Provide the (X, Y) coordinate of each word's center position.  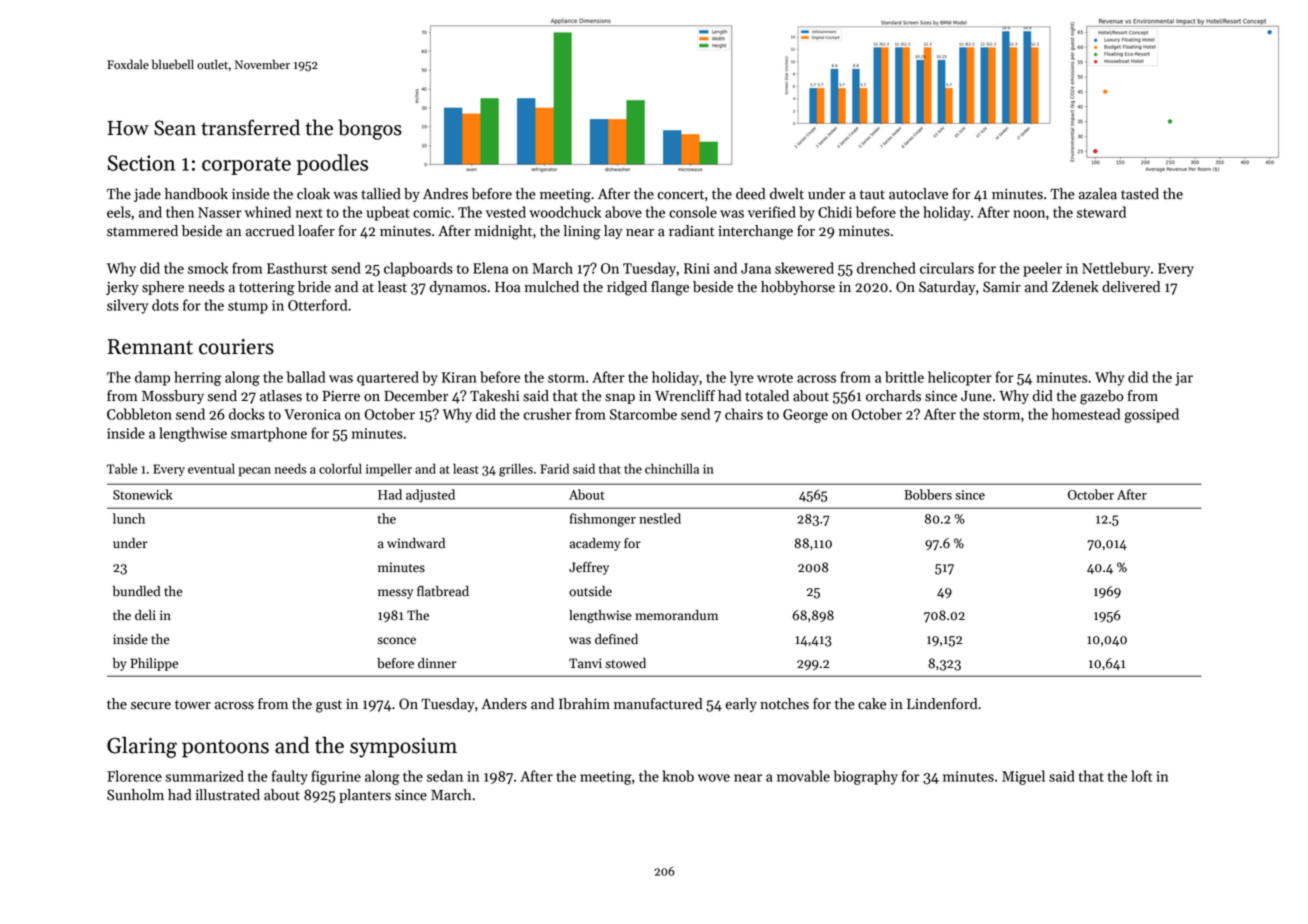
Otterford (317, 305)
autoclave (918, 194)
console (693, 212)
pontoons (225, 749)
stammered (142, 231)
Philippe (154, 664)
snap (620, 399)
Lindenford (942, 704)
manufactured (658, 704)
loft (1141, 776)
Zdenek (1075, 287)
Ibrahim (584, 704)
